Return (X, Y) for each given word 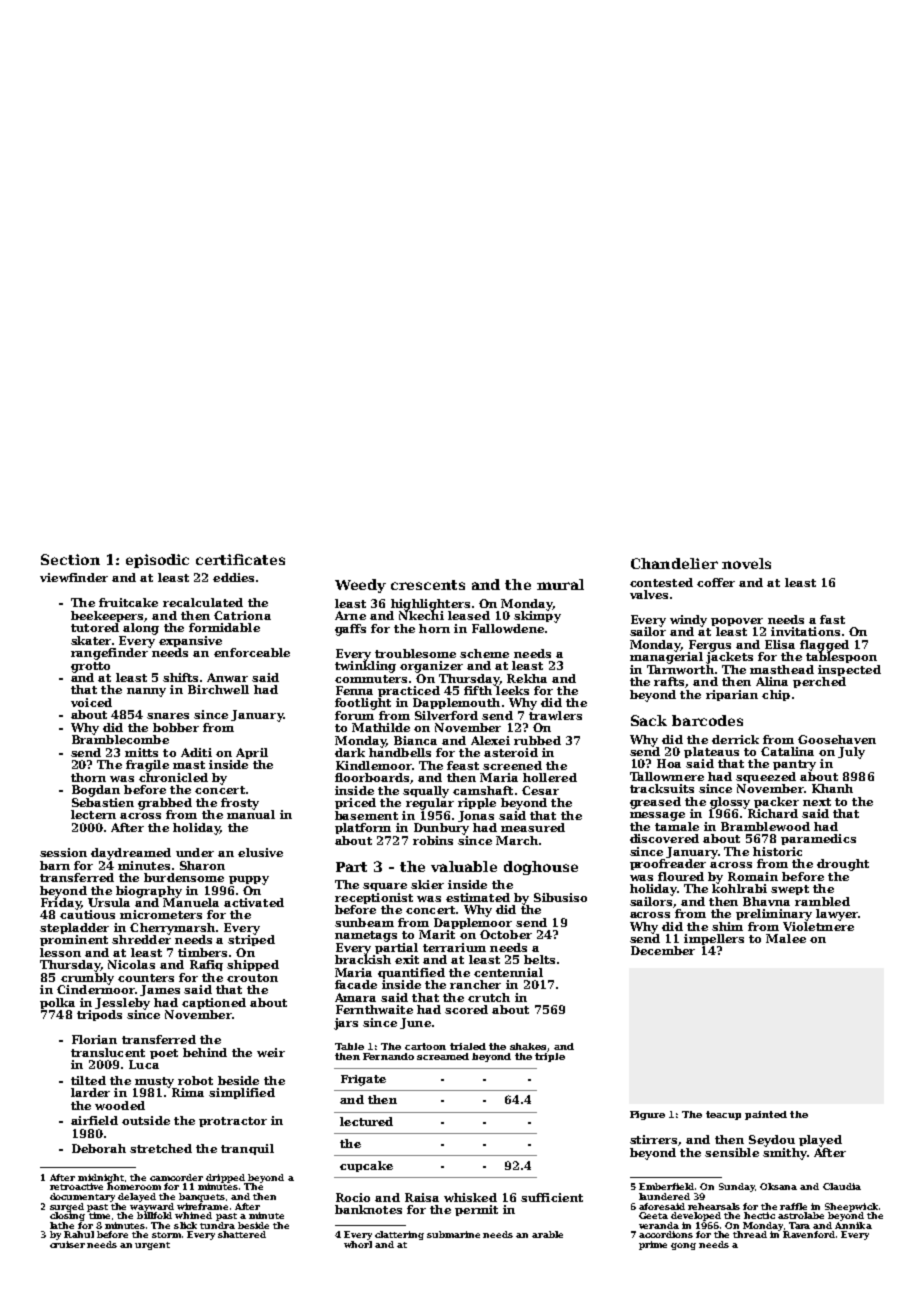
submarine (453, 1234)
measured (533, 827)
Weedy (360, 586)
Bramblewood (765, 826)
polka (57, 1003)
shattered (242, 1234)
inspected (849, 670)
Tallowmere (667, 776)
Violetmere (818, 926)
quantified (411, 973)
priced (355, 803)
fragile (147, 766)
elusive (260, 852)
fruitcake (128, 602)
